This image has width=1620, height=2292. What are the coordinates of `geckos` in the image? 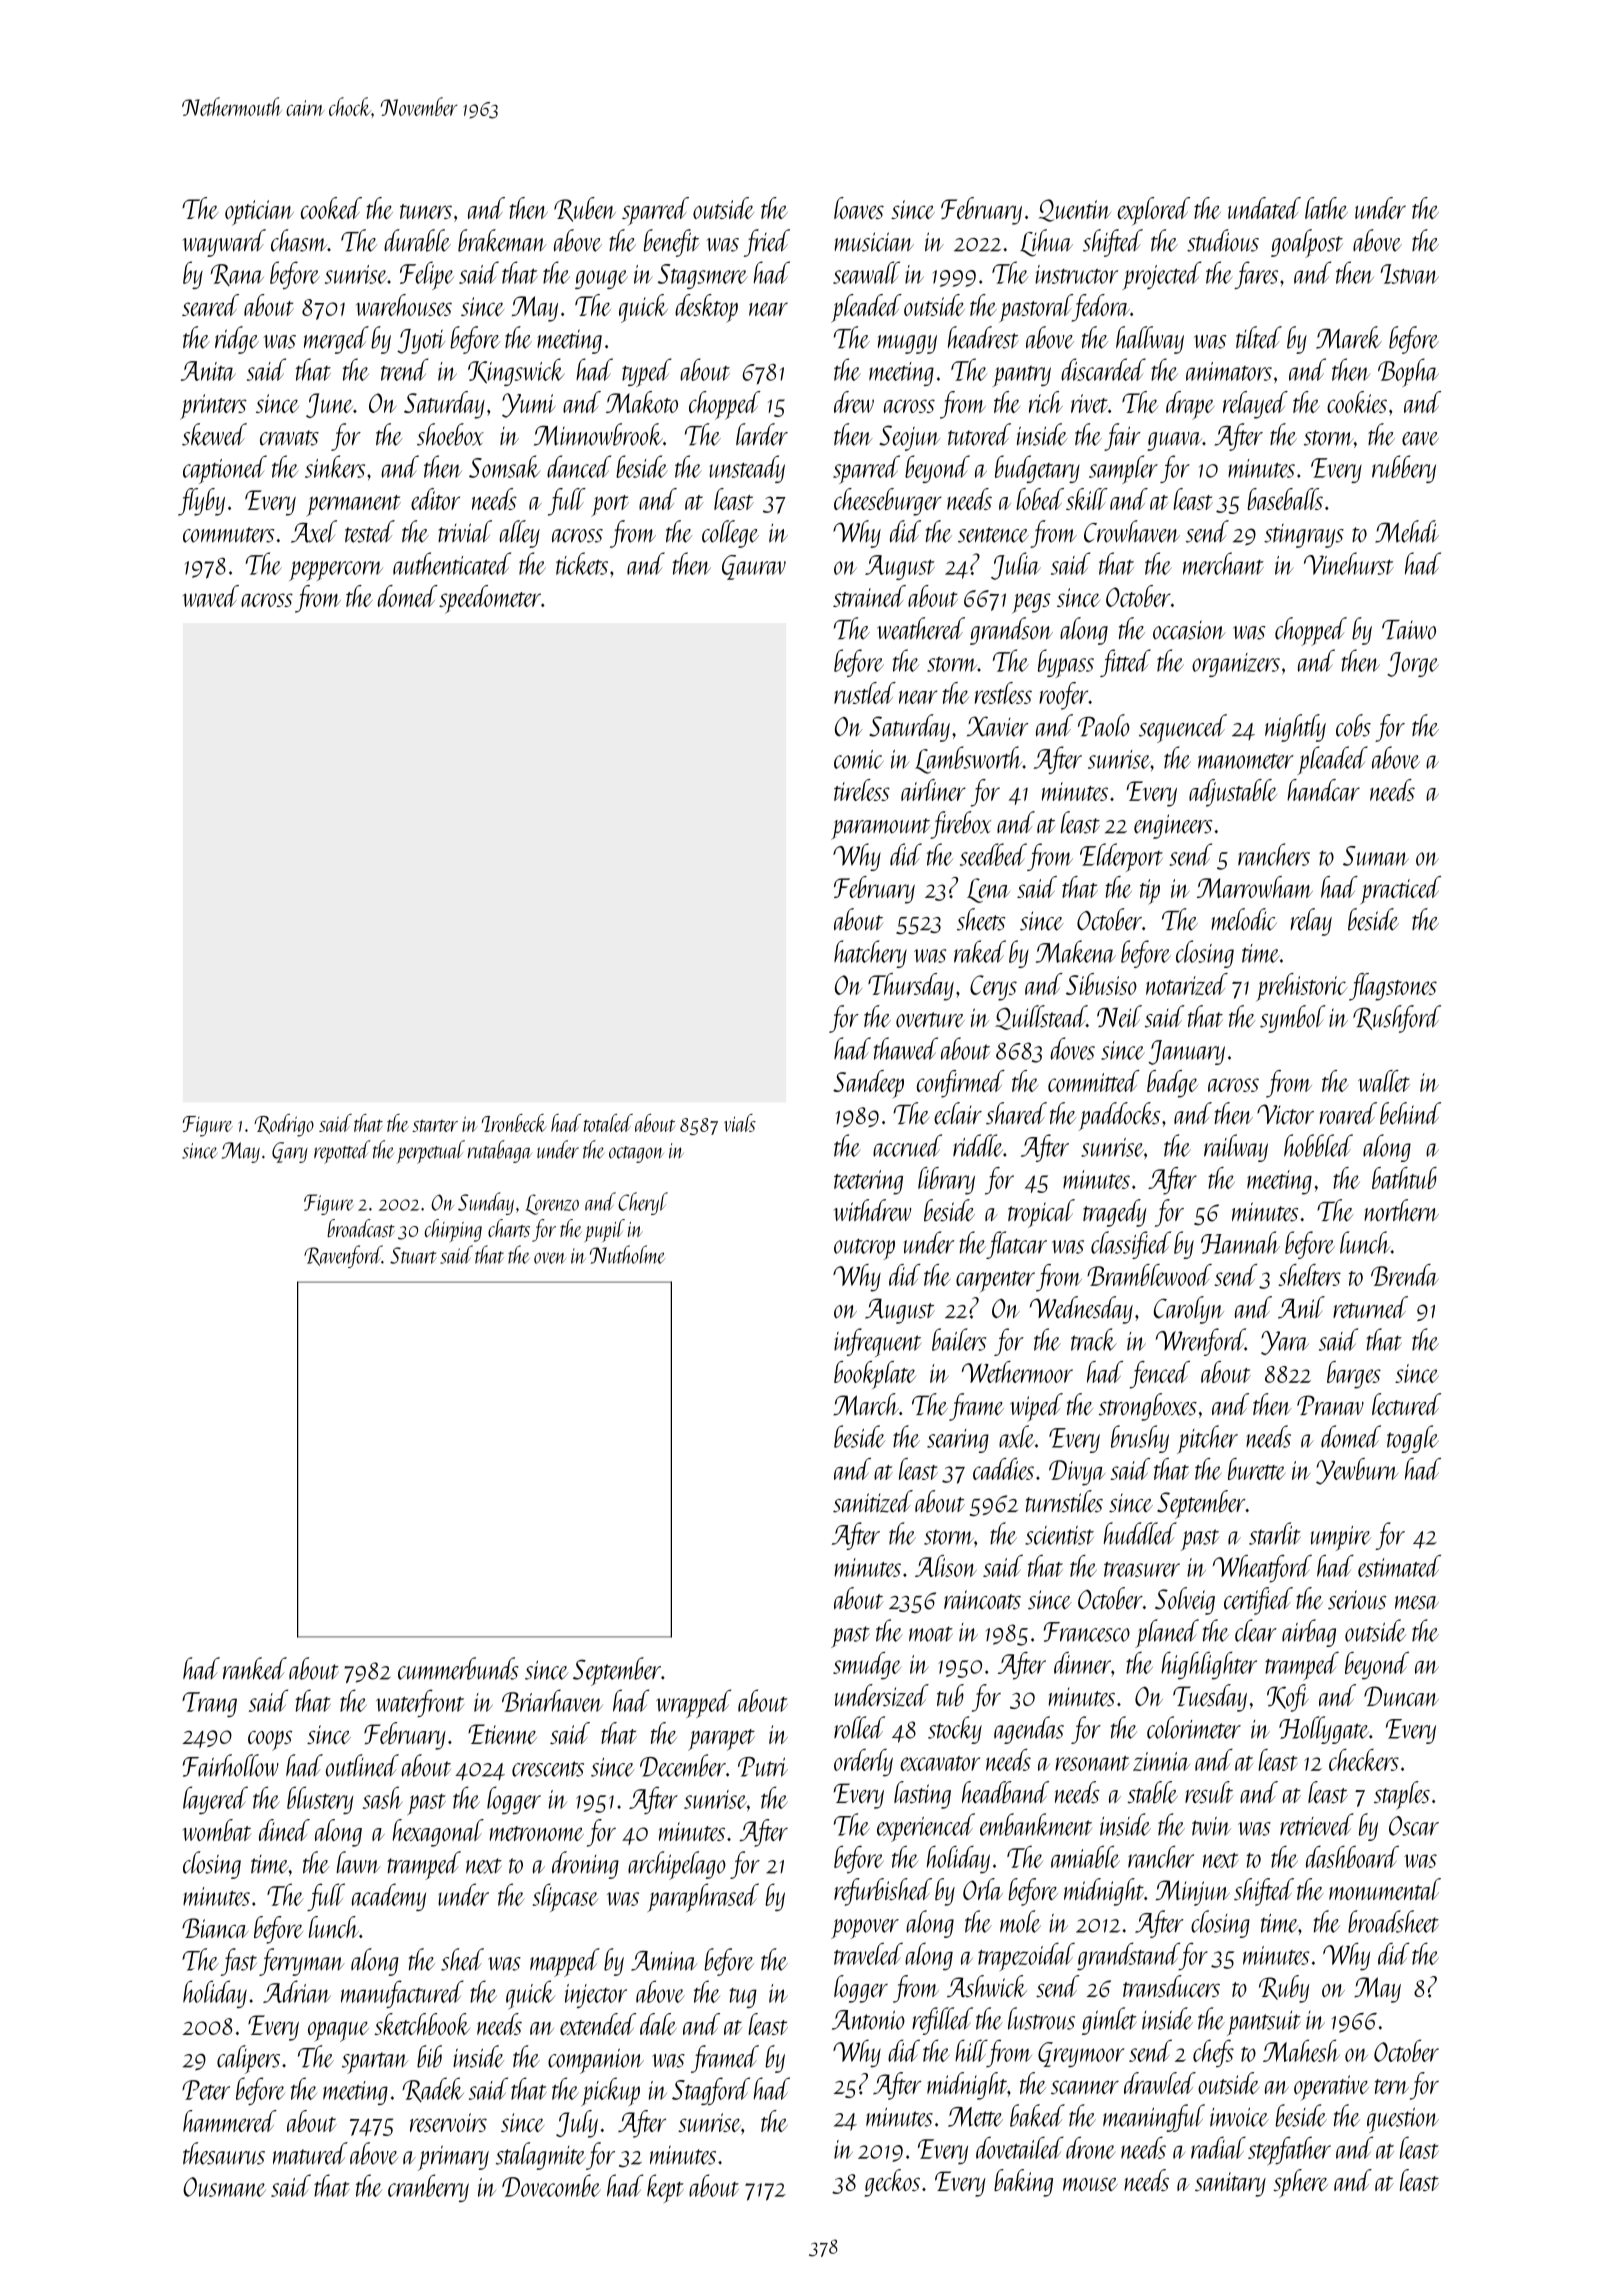 It's located at (892, 2183).
